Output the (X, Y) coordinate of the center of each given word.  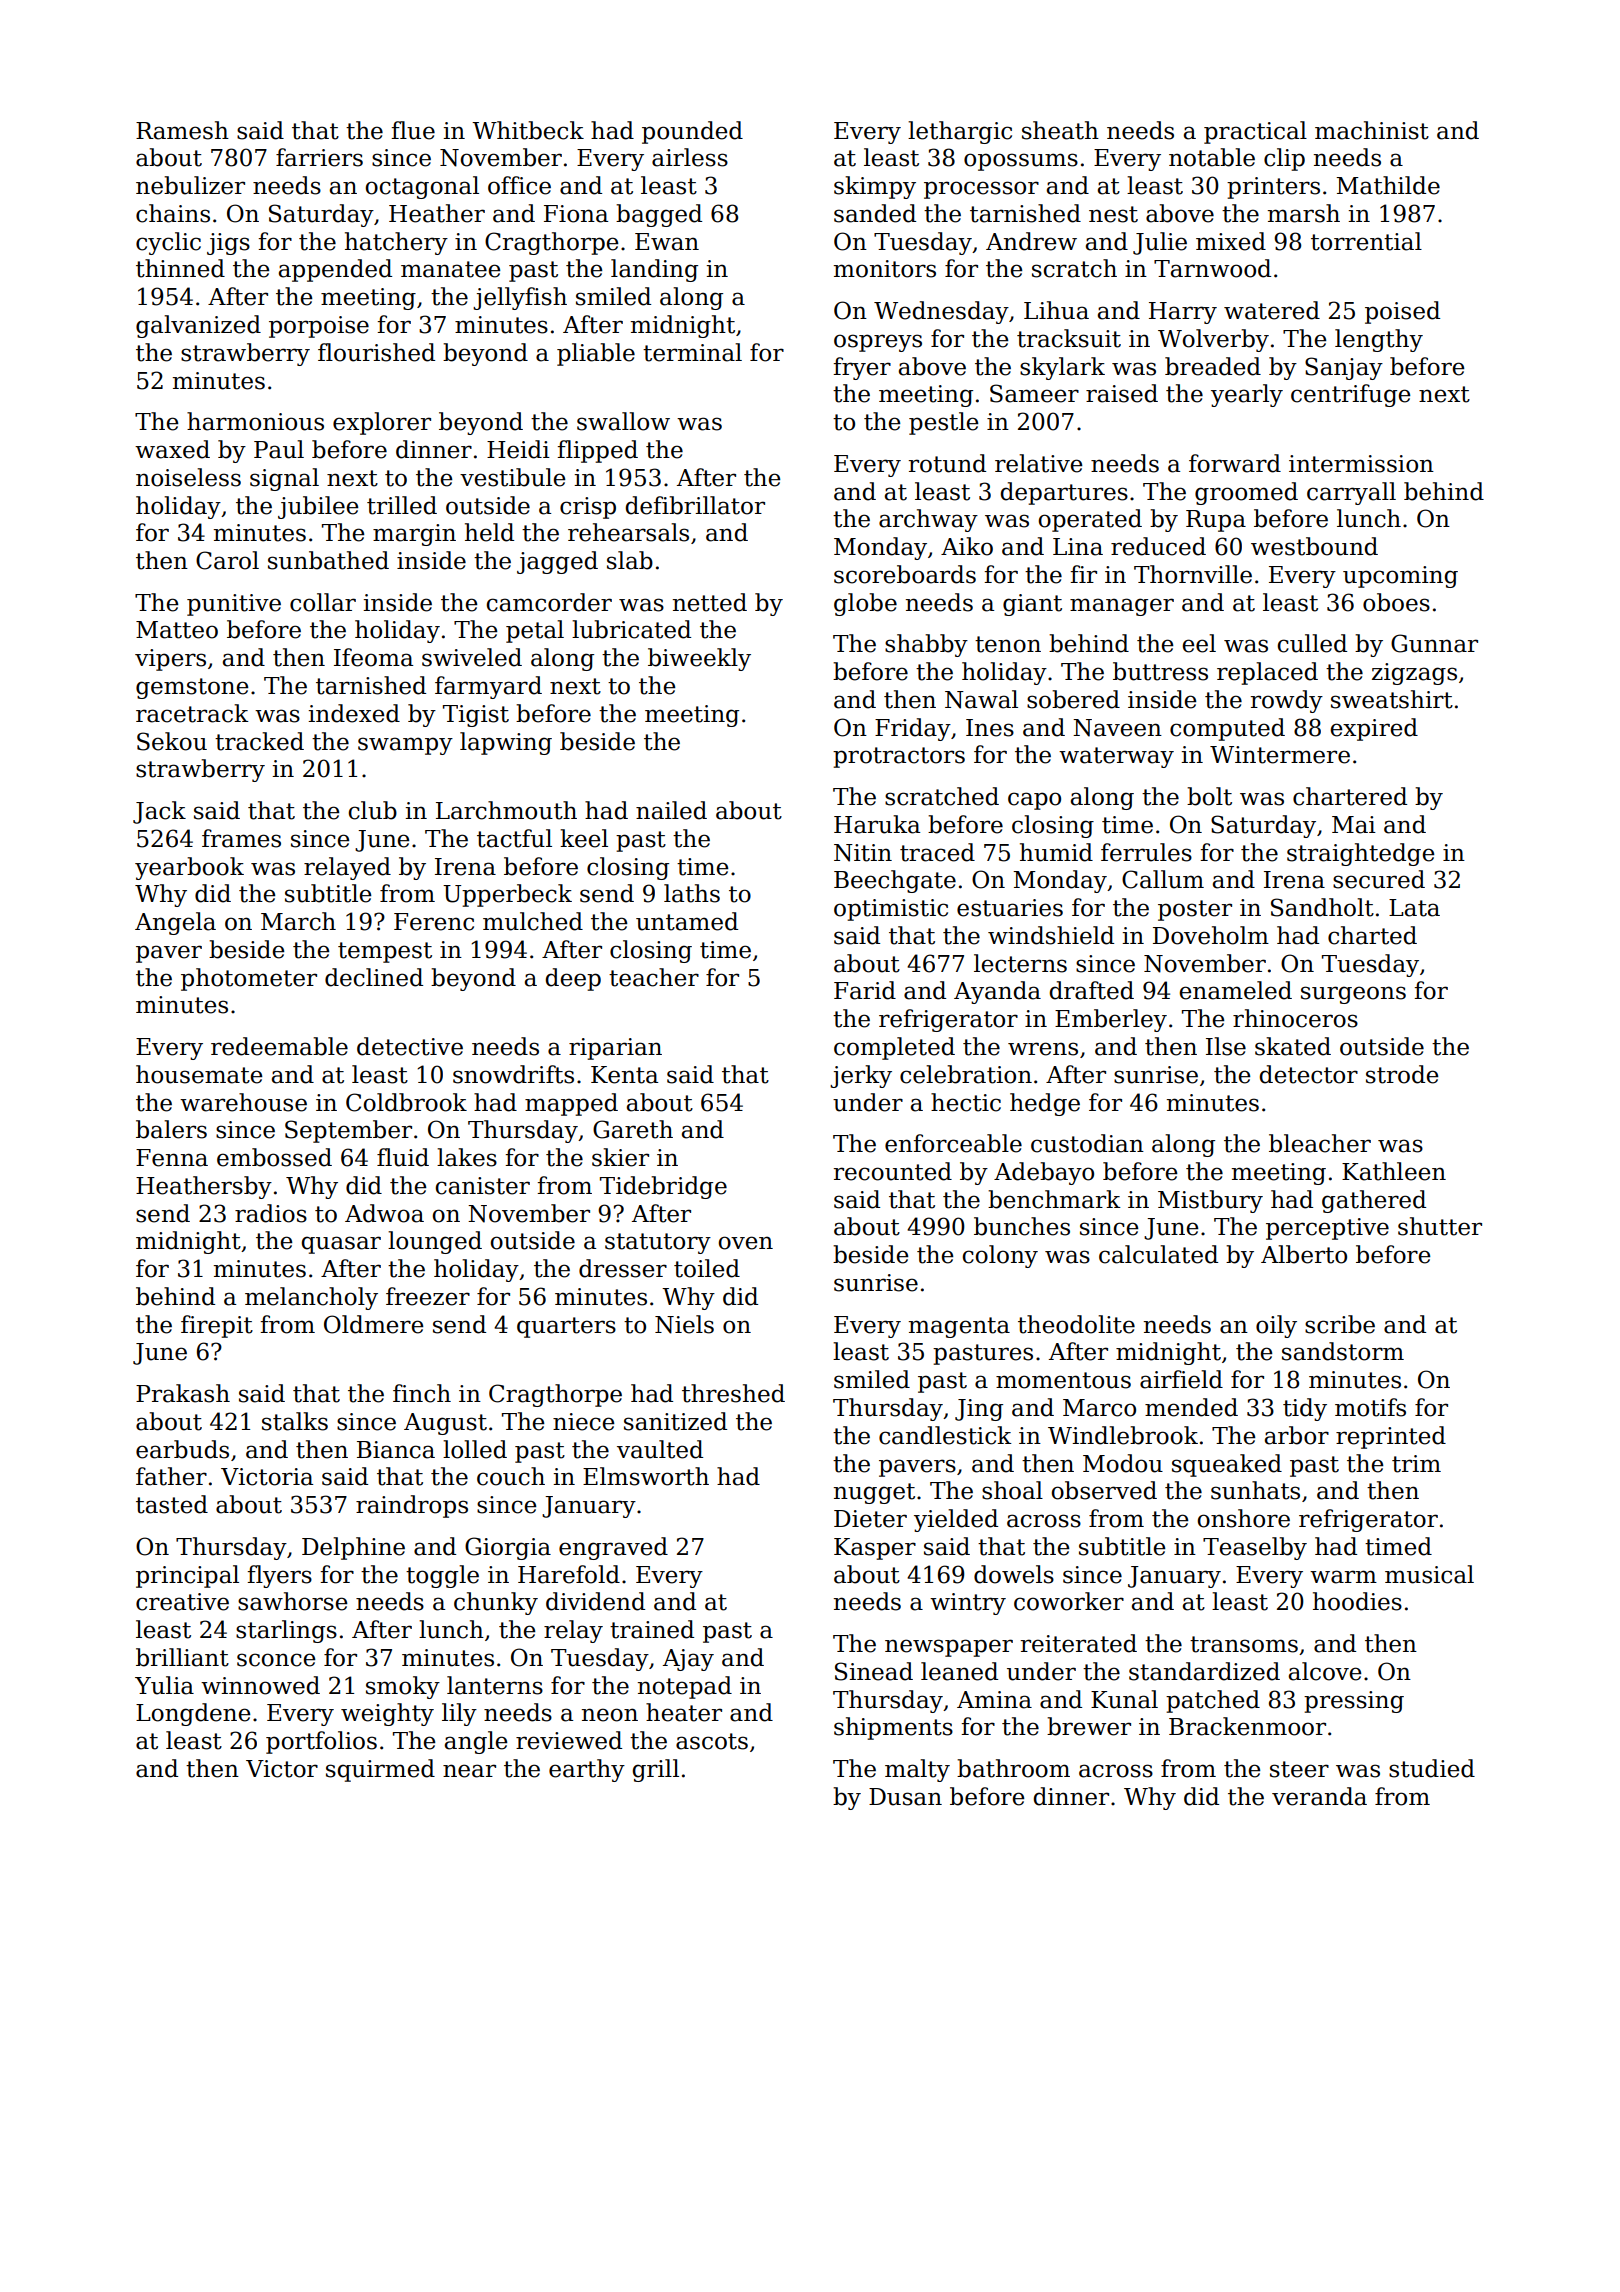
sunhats (1255, 1490)
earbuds (182, 1449)
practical (1255, 132)
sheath (1060, 130)
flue (413, 130)
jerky (861, 1076)
